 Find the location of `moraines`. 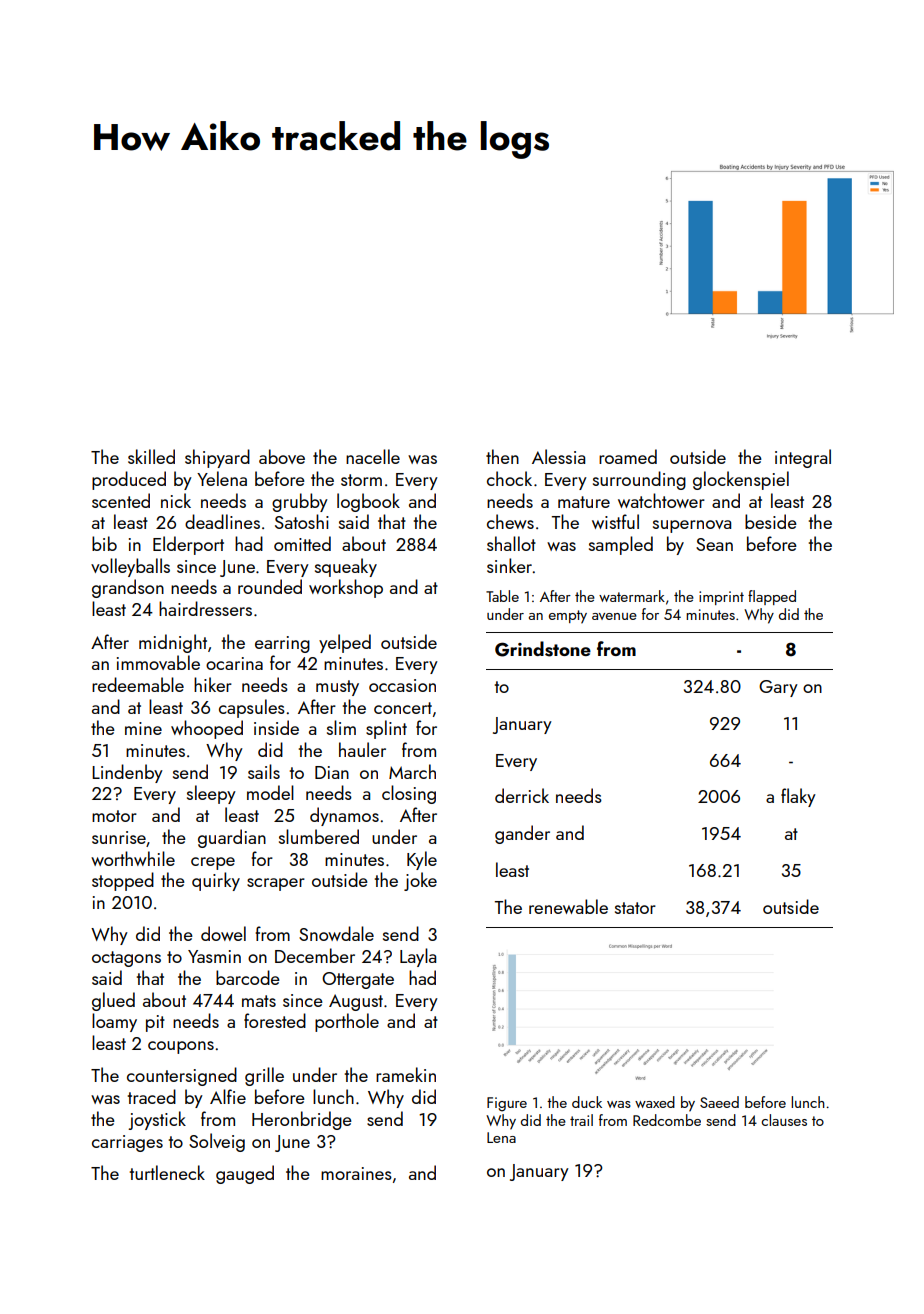

moraines is located at coordinates (356, 1173).
